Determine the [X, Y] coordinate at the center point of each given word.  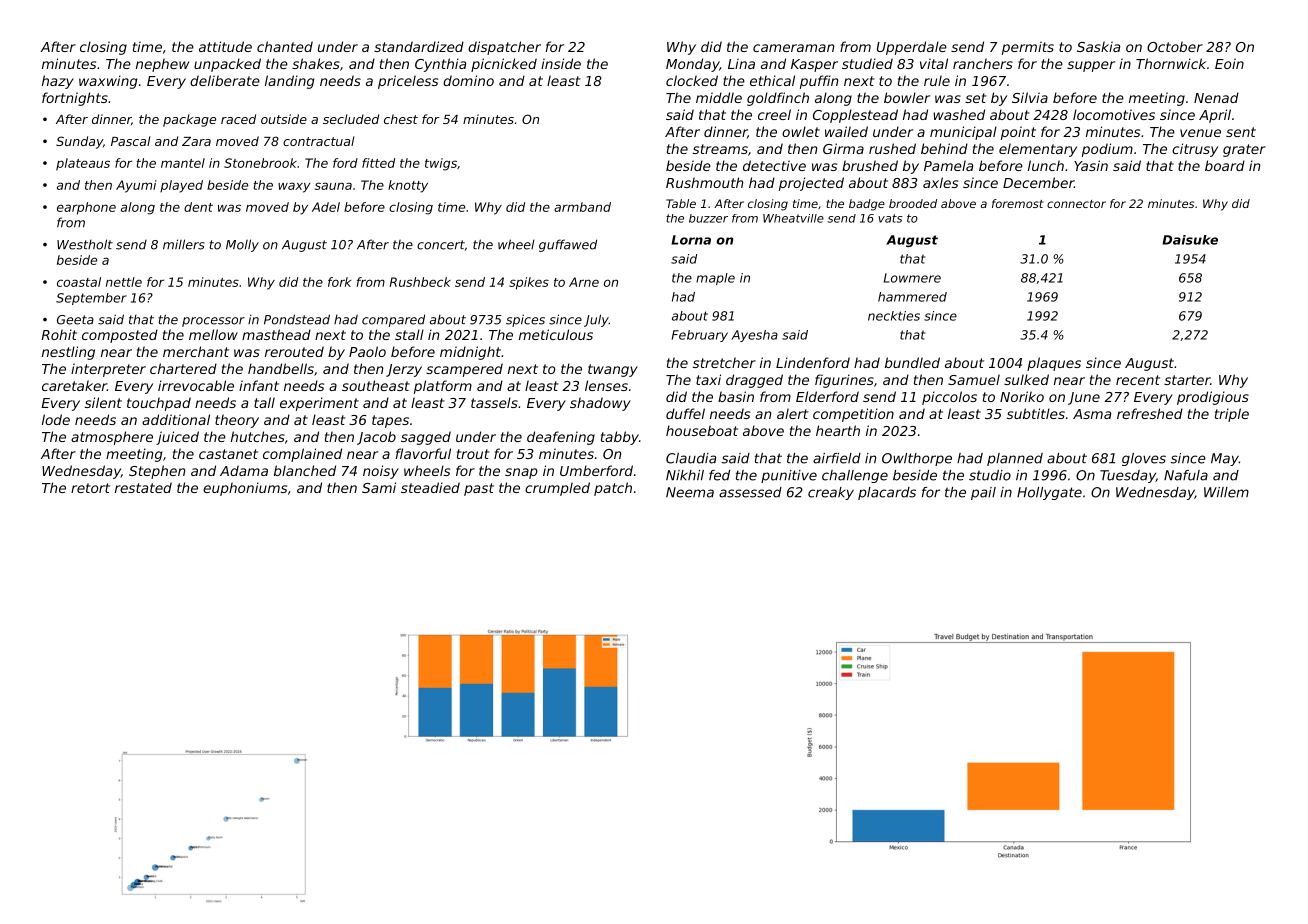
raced [238, 119]
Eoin [1229, 63]
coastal [79, 282]
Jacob [376, 438]
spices [525, 320]
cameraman [793, 48]
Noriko [1022, 396]
